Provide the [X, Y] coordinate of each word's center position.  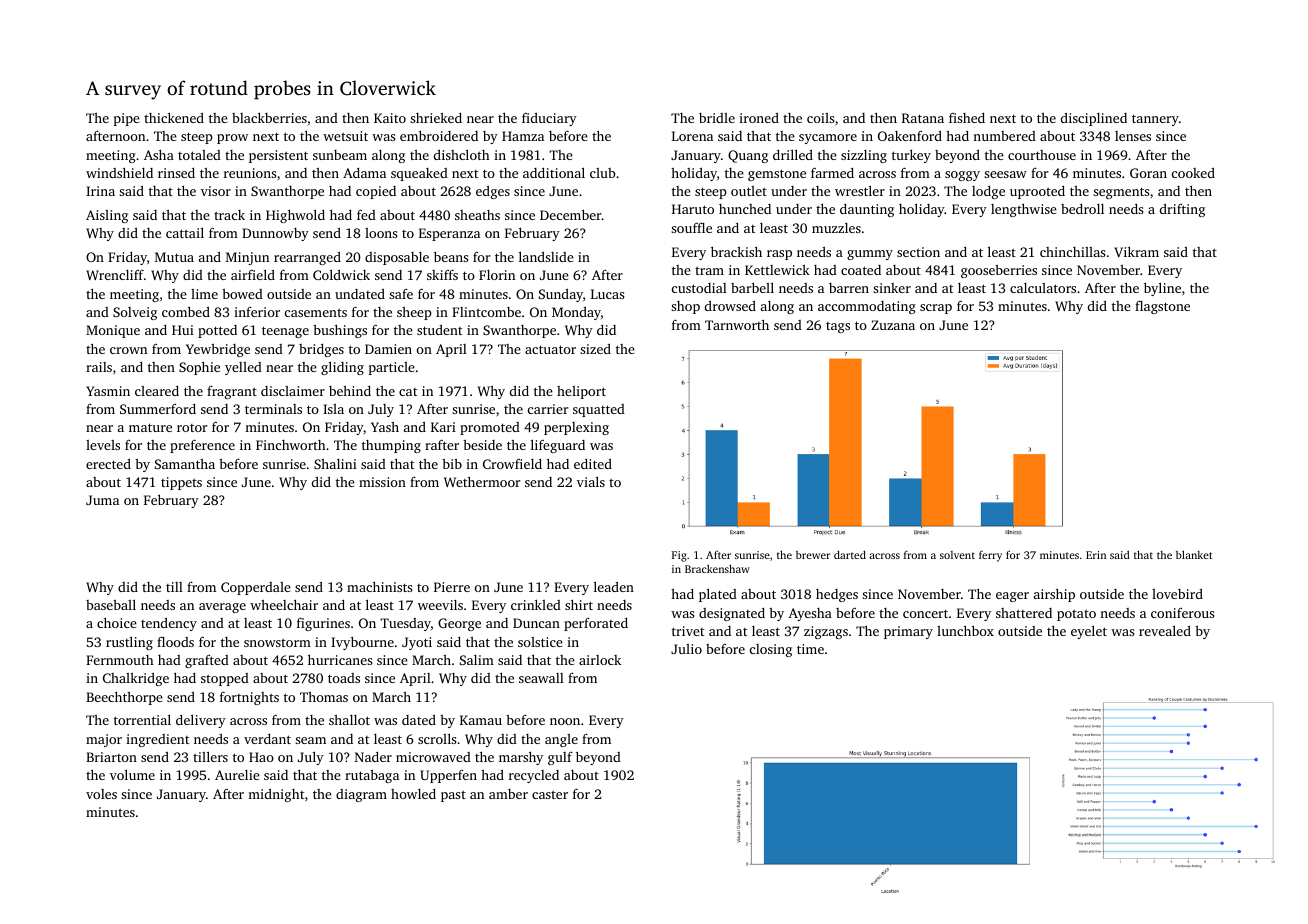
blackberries [269, 117]
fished [967, 117]
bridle [717, 118]
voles [101, 794]
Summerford [158, 409]
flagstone [1162, 307]
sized [595, 349]
